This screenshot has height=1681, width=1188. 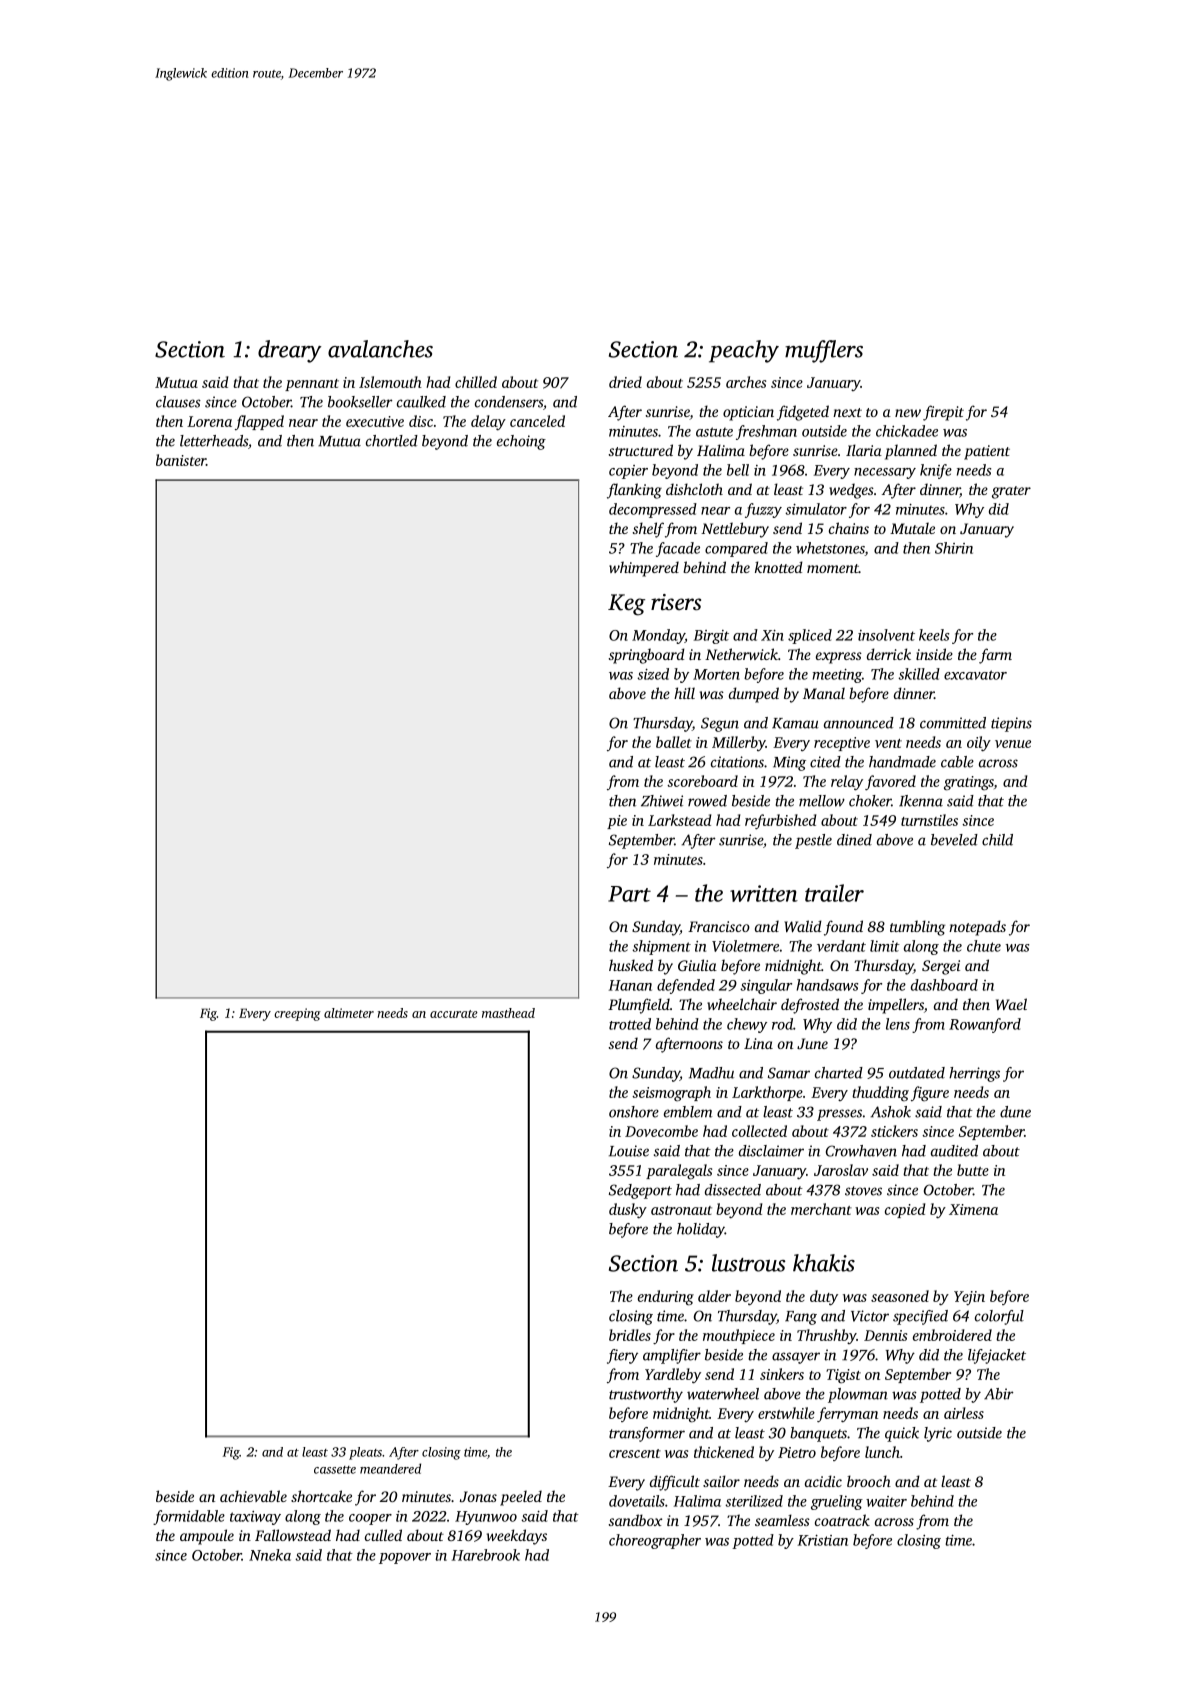 What do you see at coordinates (365, 1453) in the screenshot?
I see `pleats` at bounding box center [365, 1453].
